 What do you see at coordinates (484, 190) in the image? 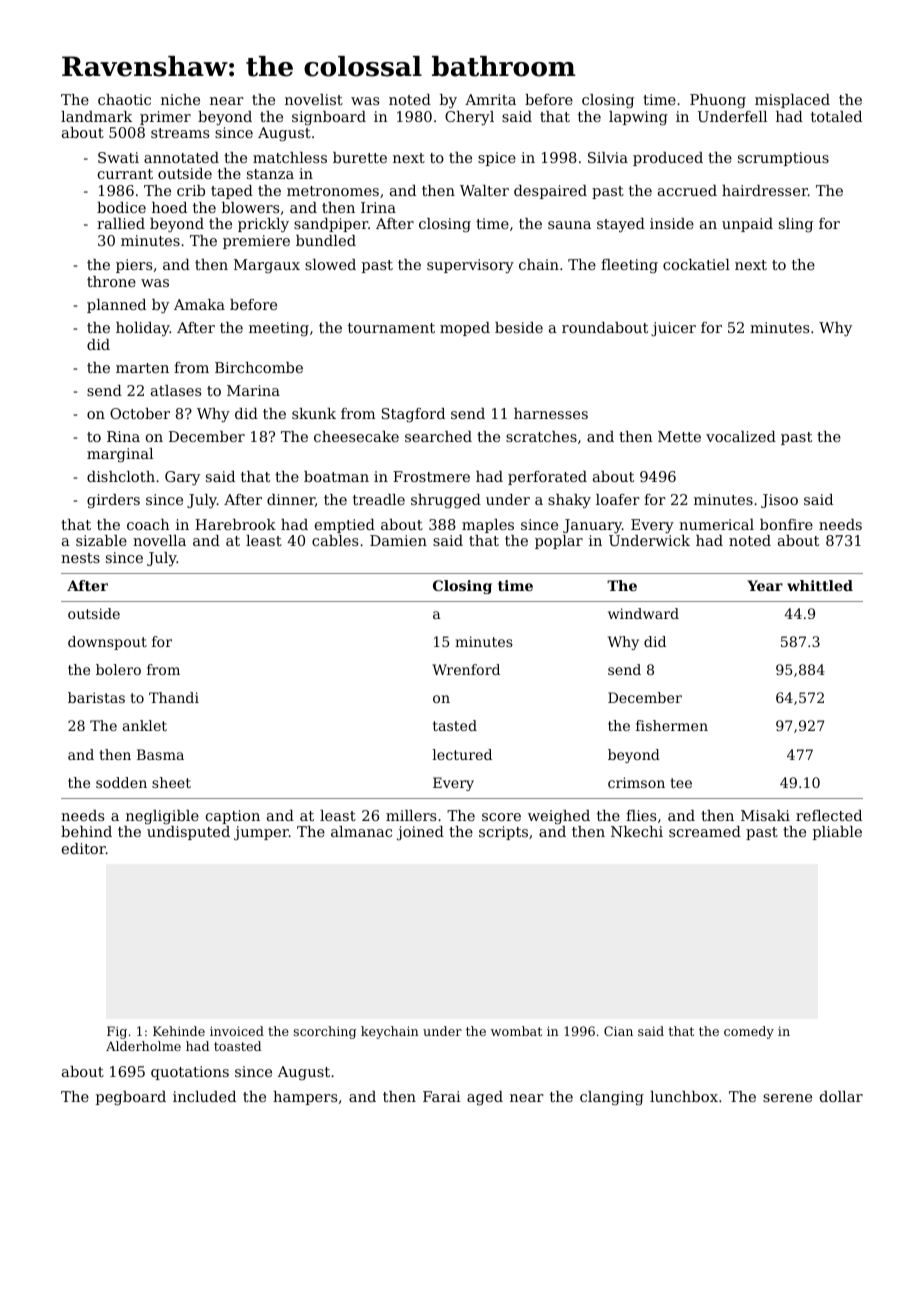
I see `Walter` at bounding box center [484, 190].
